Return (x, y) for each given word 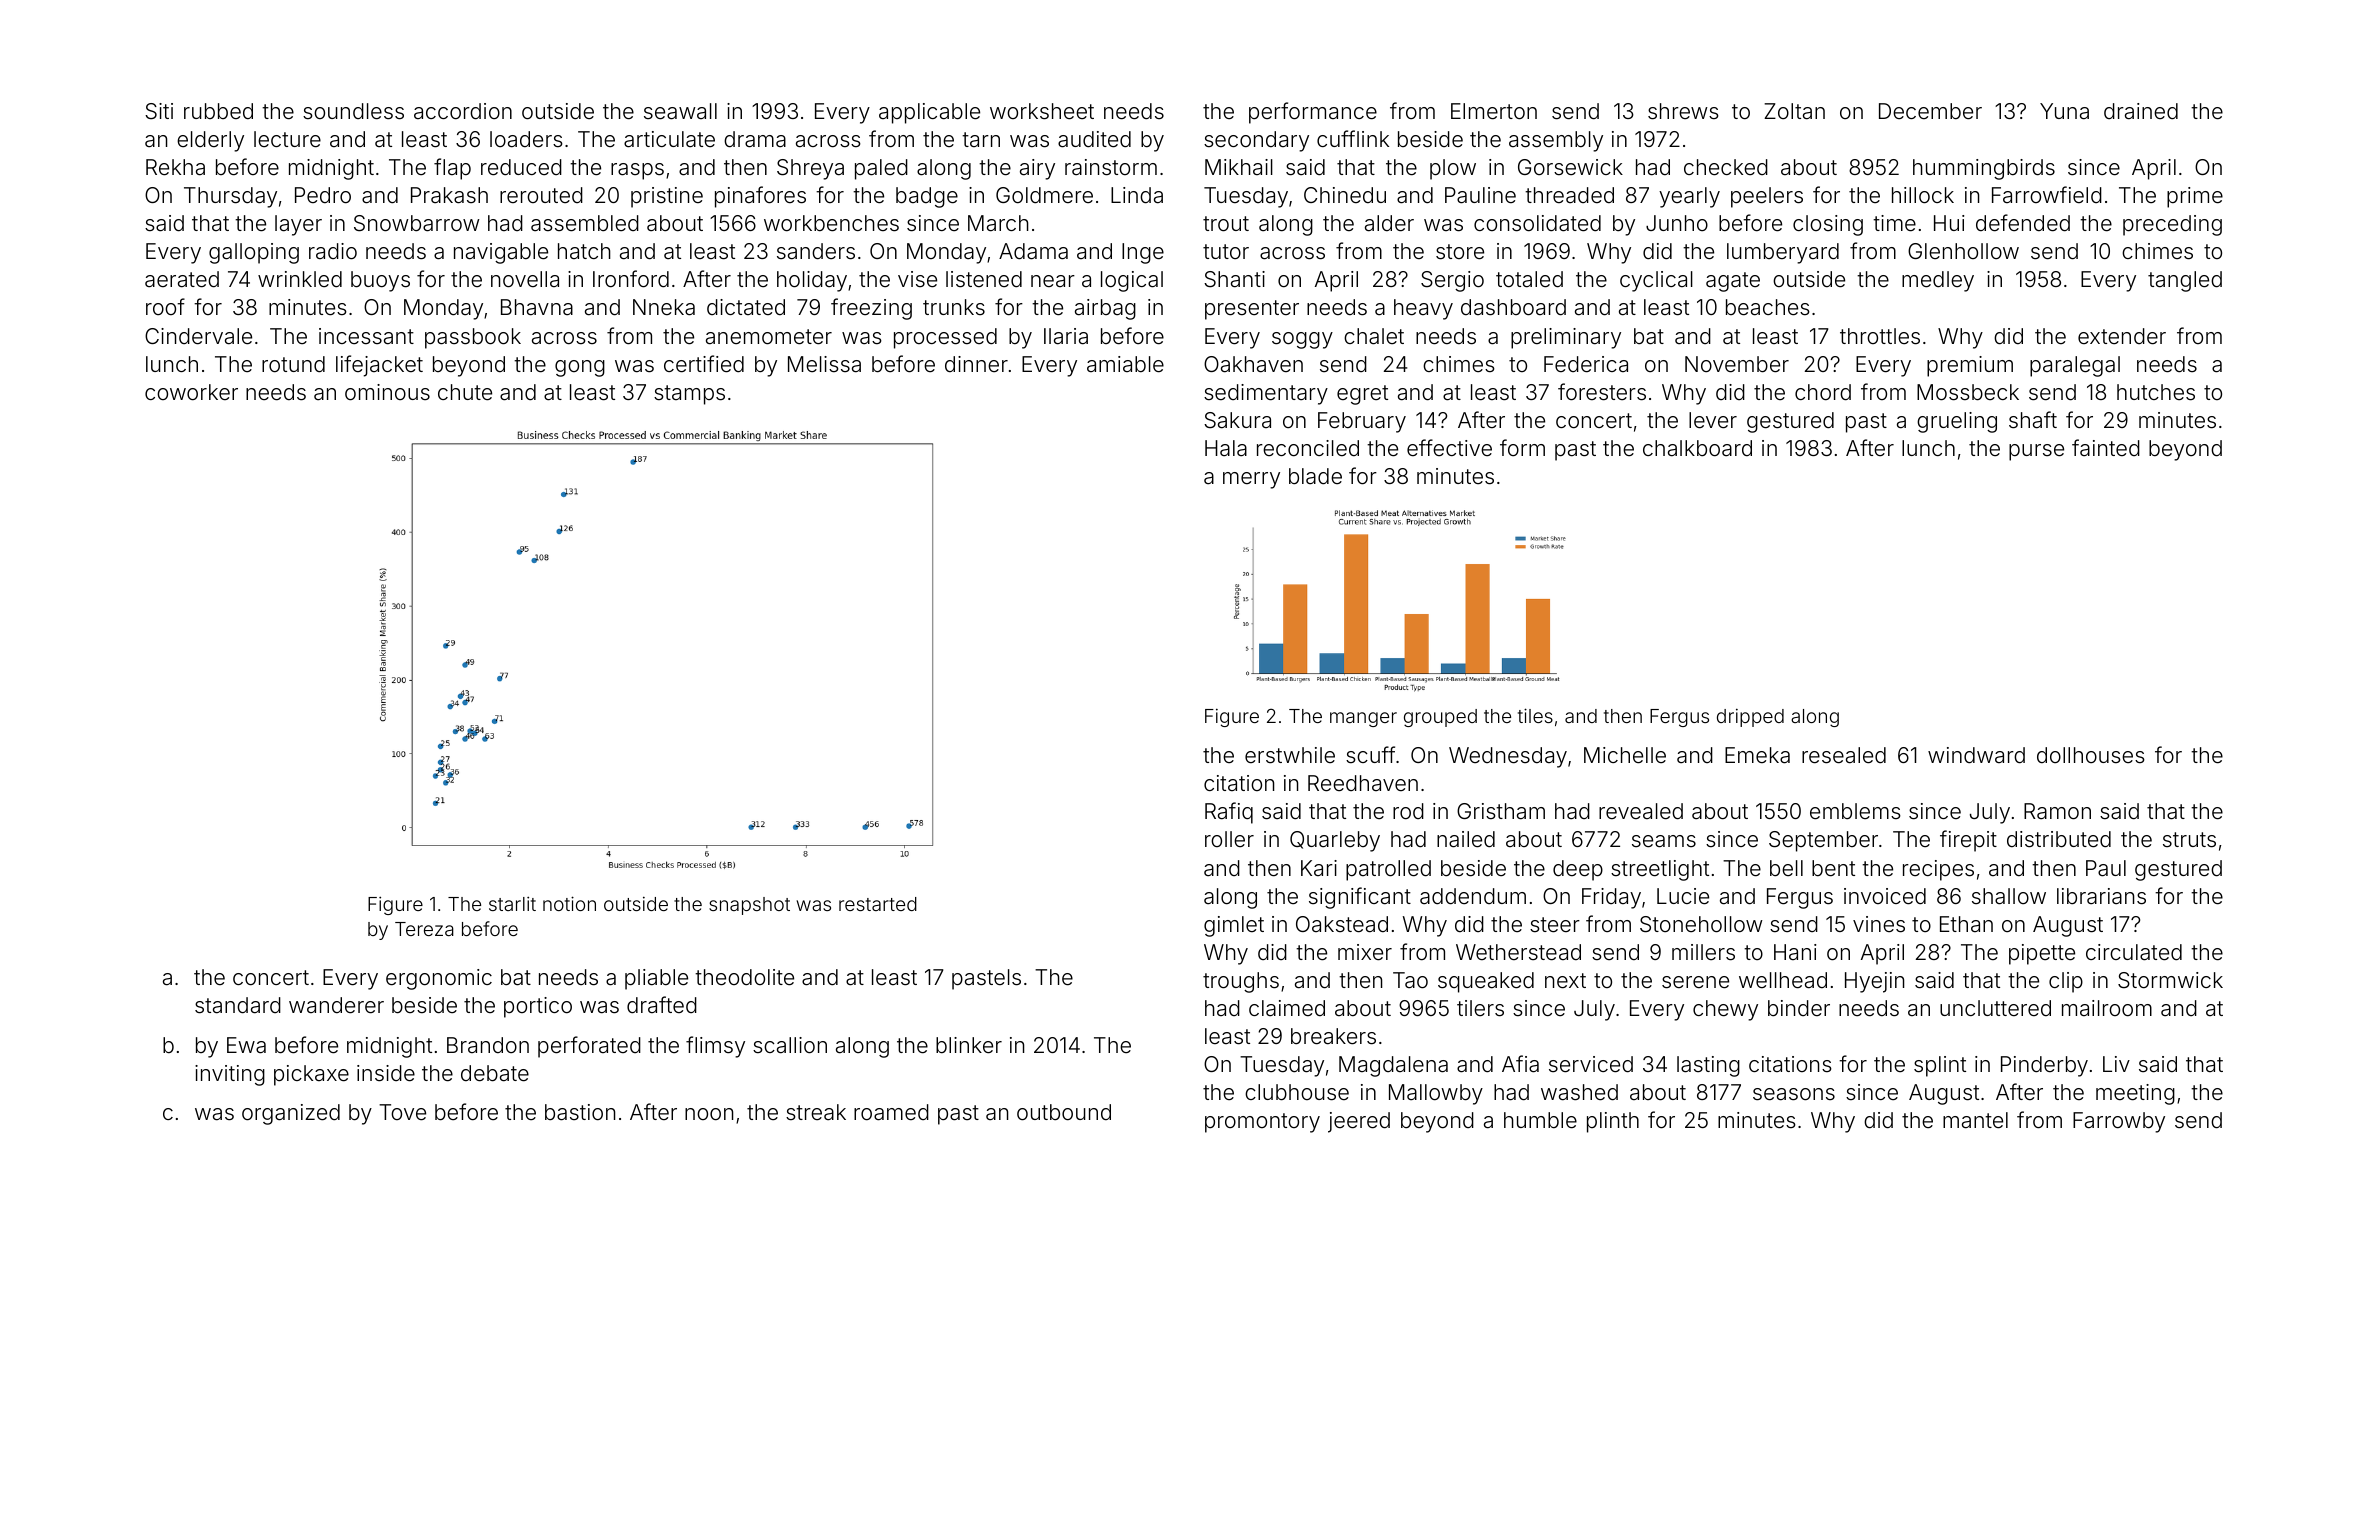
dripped (1750, 718)
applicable (929, 113)
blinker (969, 1045)
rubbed (218, 111)
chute (465, 392)
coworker (191, 392)
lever (1713, 420)
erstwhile (1290, 755)
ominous (387, 392)
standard (238, 1005)
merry (1251, 480)
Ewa (246, 1045)
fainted (2106, 448)
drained (2141, 111)
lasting (1708, 1066)
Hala (1226, 448)
